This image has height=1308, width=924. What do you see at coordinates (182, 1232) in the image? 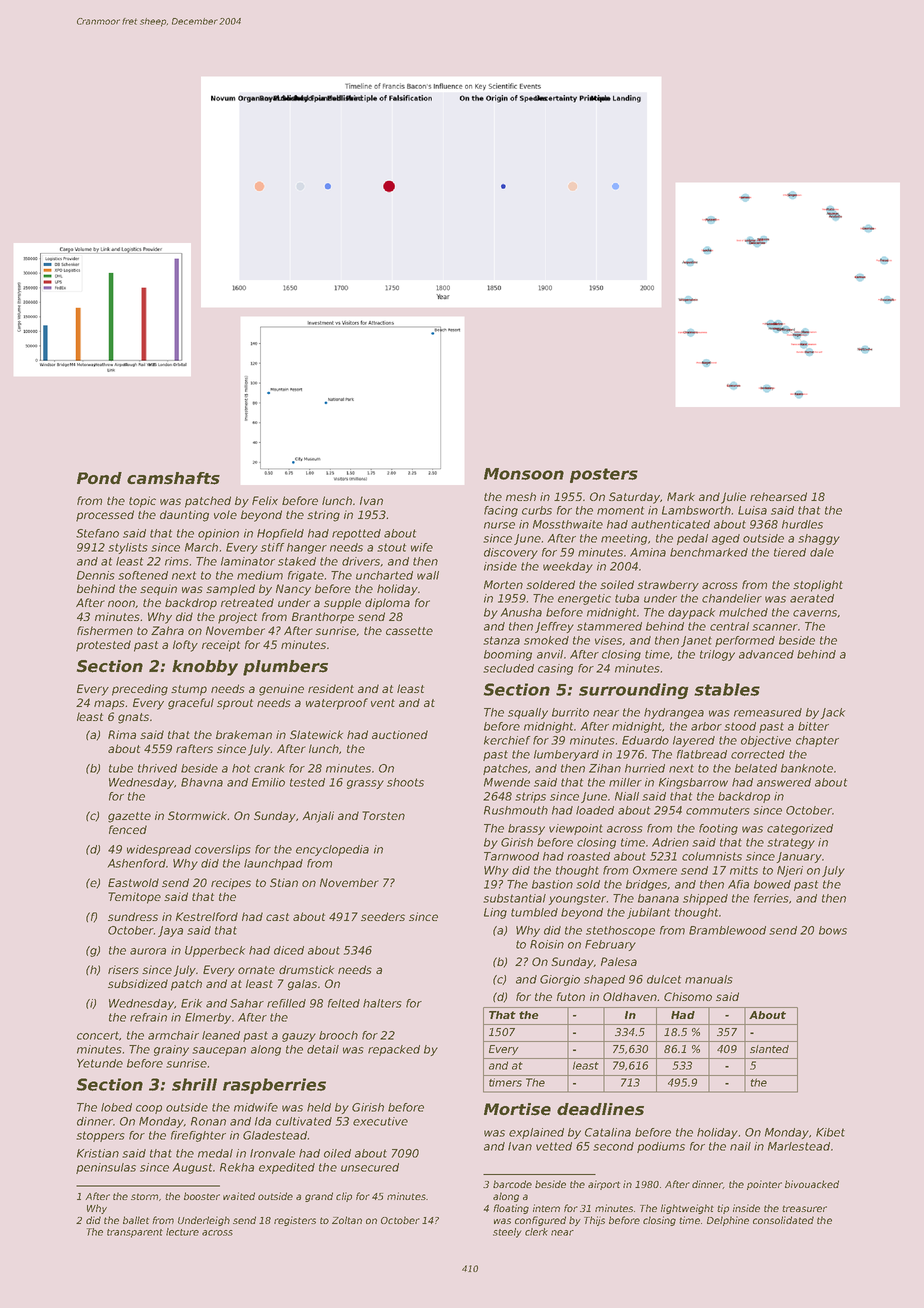
I see `lecture` at bounding box center [182, 1232].
